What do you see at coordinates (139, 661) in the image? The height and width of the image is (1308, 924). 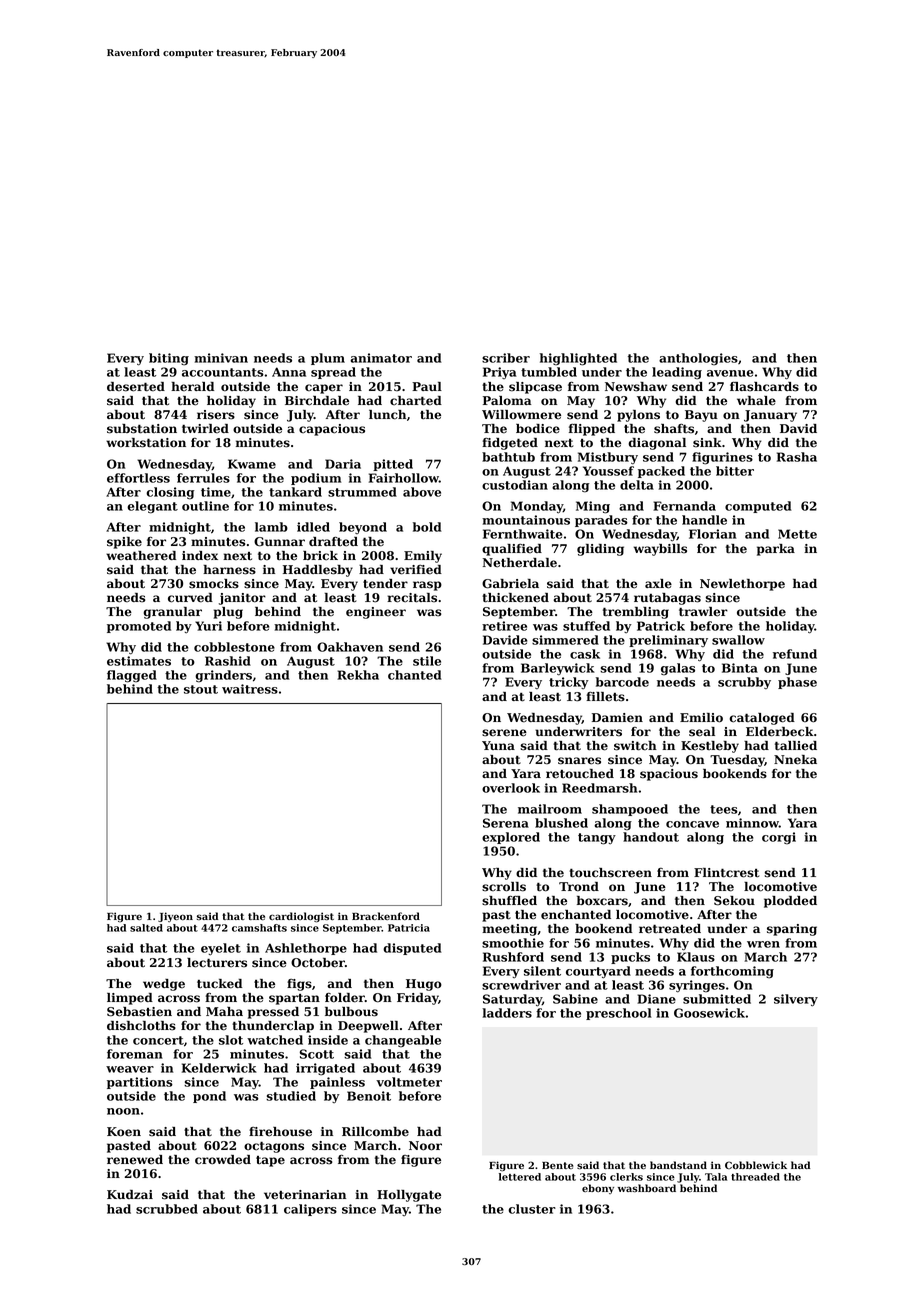 I see `estimates` at bounding box center [139, 661].
